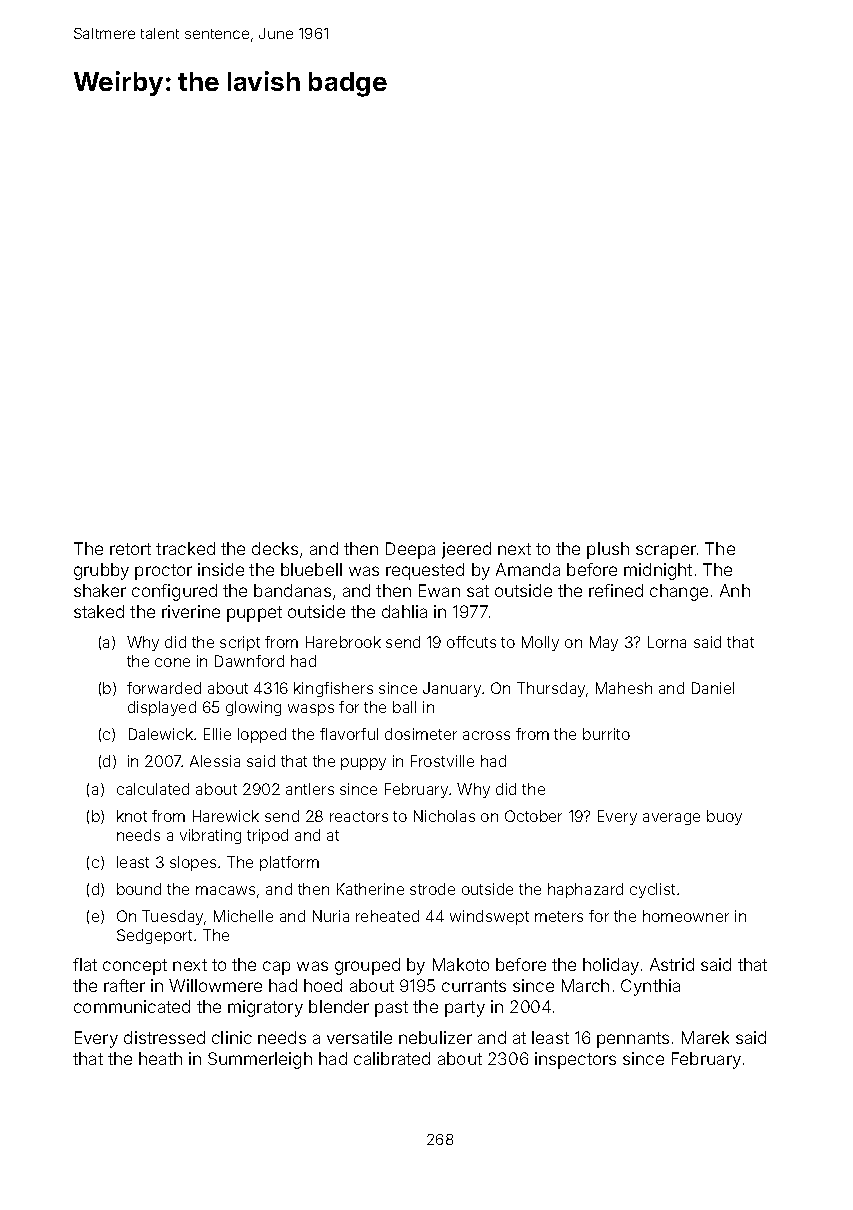  I want to click on calculated, so click(153, 789).
